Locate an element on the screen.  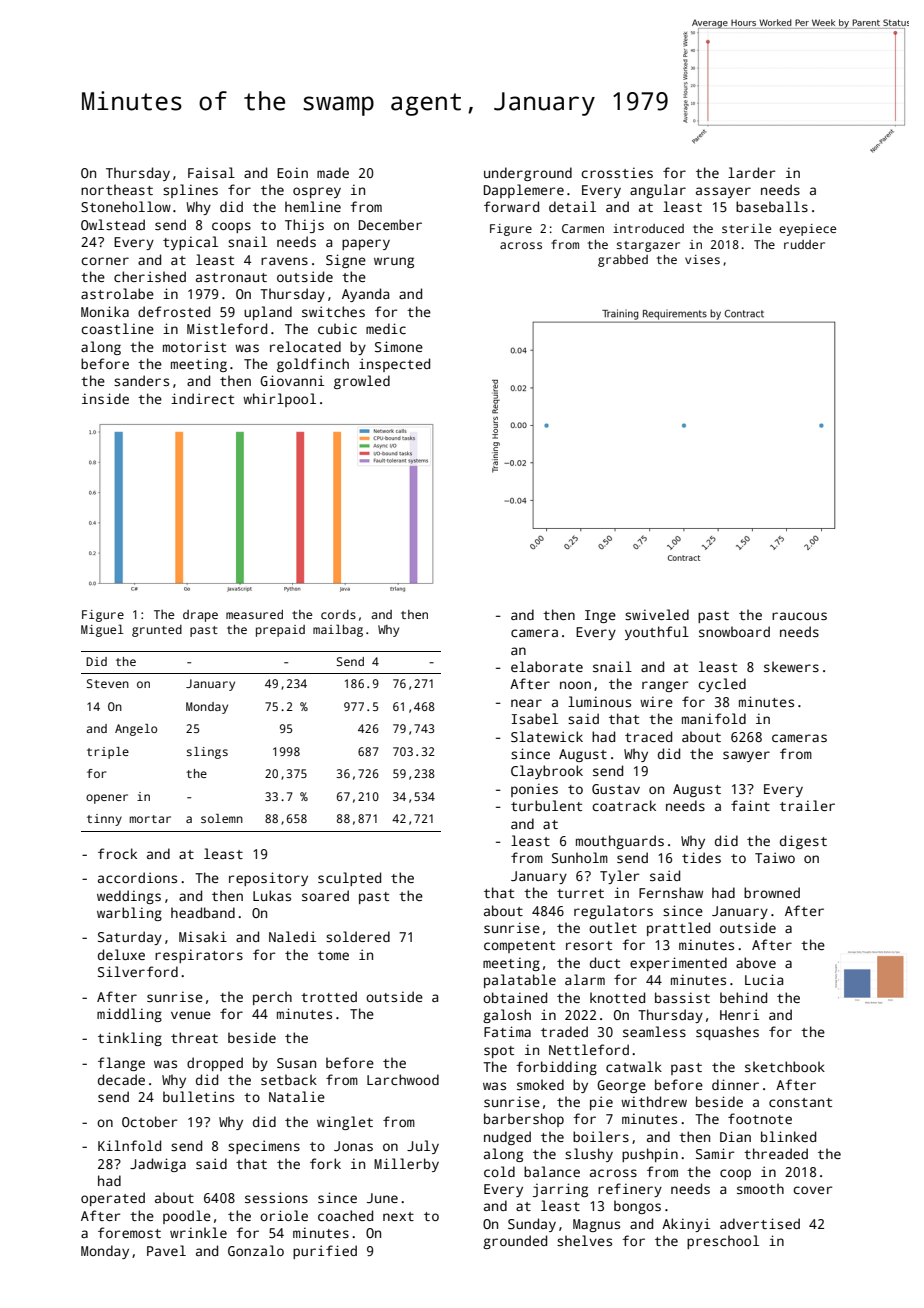
Slatewick is located at coordinates (547, 736).
